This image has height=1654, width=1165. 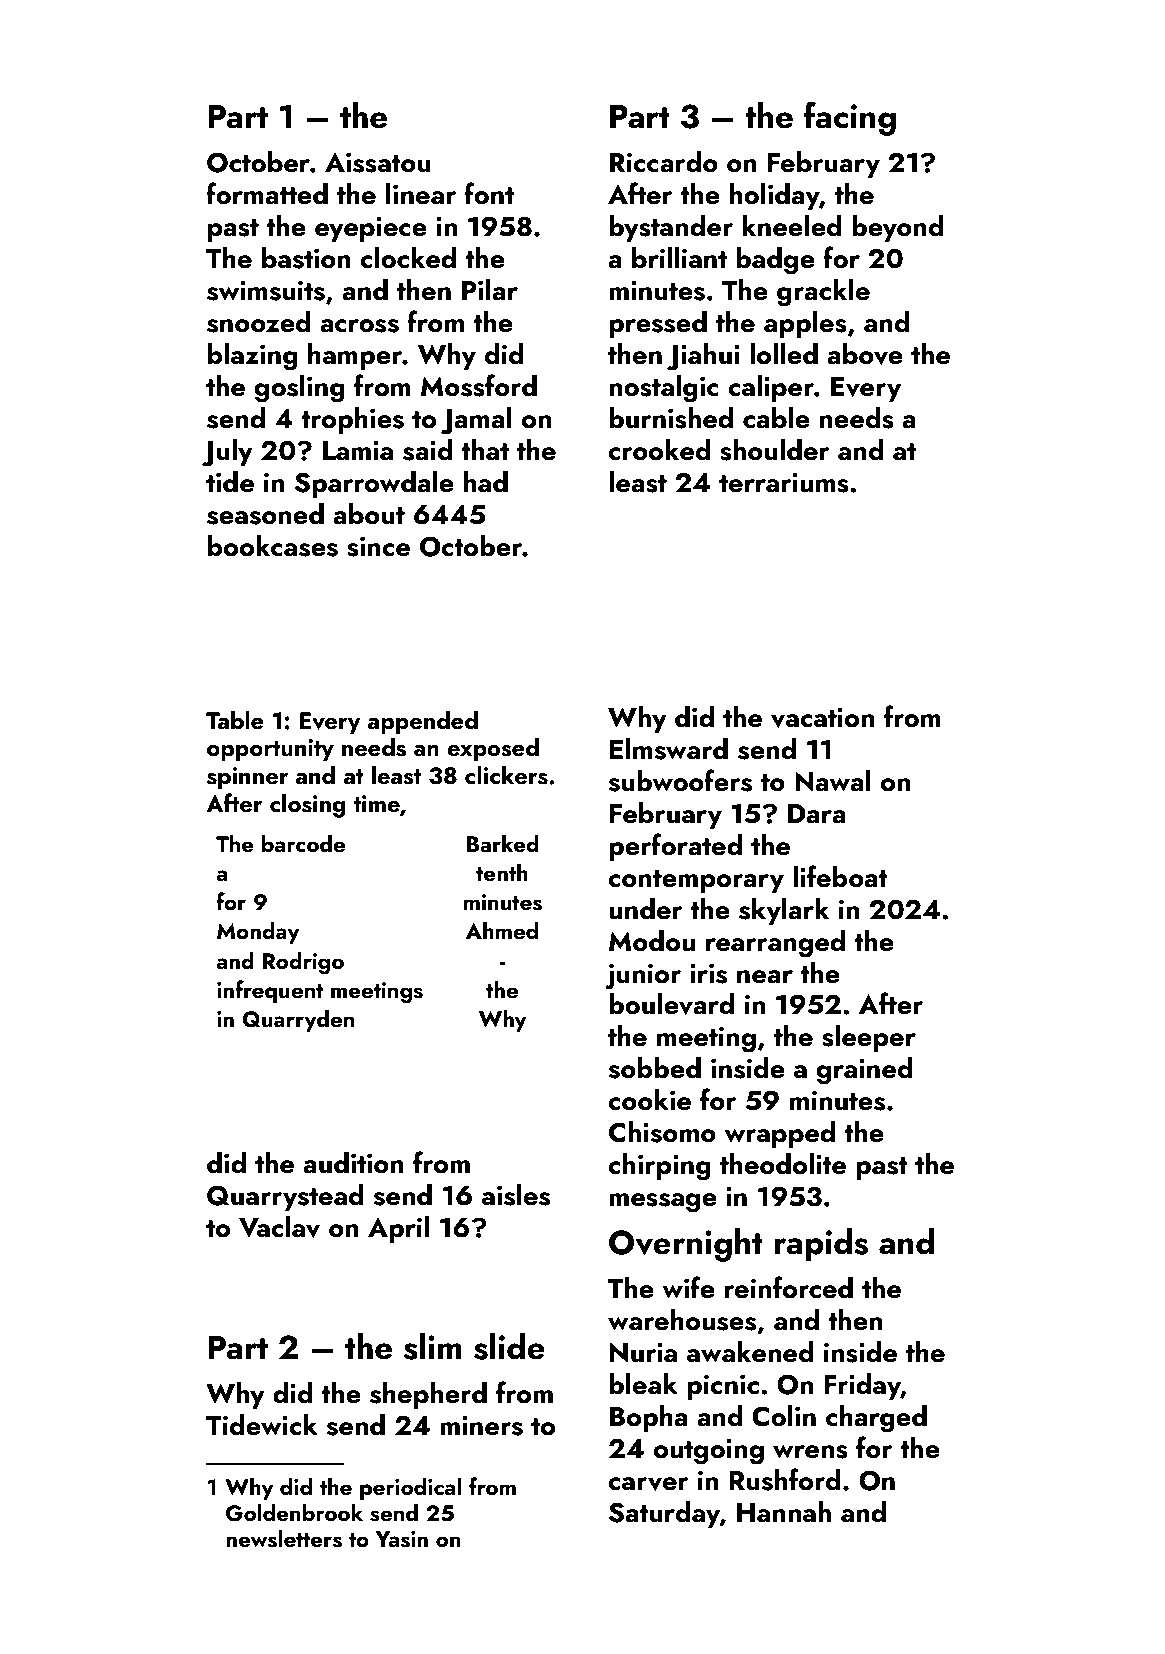 I want to click on Ahmed, so click(x=502, y=930).
